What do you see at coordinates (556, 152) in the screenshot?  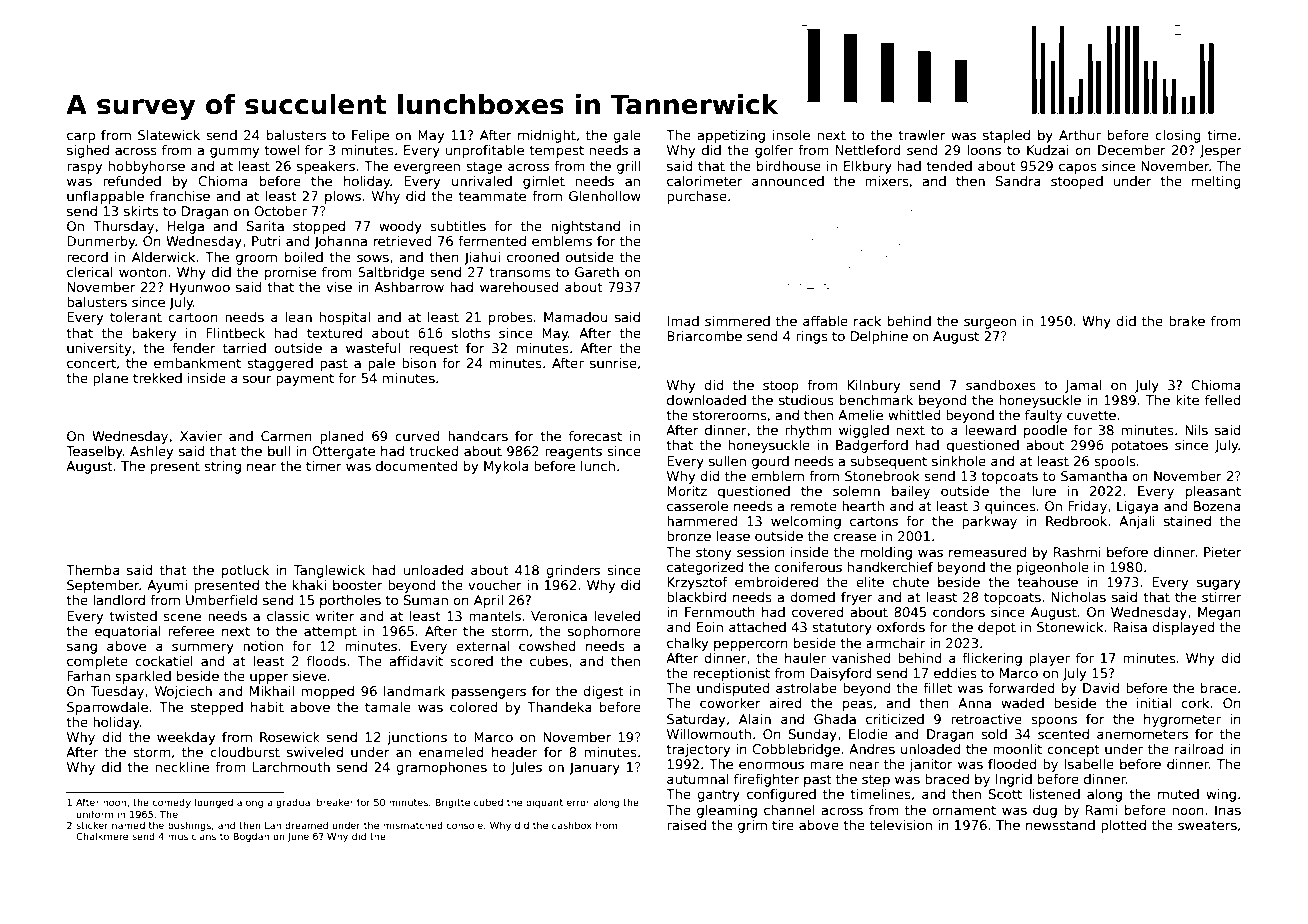 I see `tempest` at bounding box center [556, 152].
